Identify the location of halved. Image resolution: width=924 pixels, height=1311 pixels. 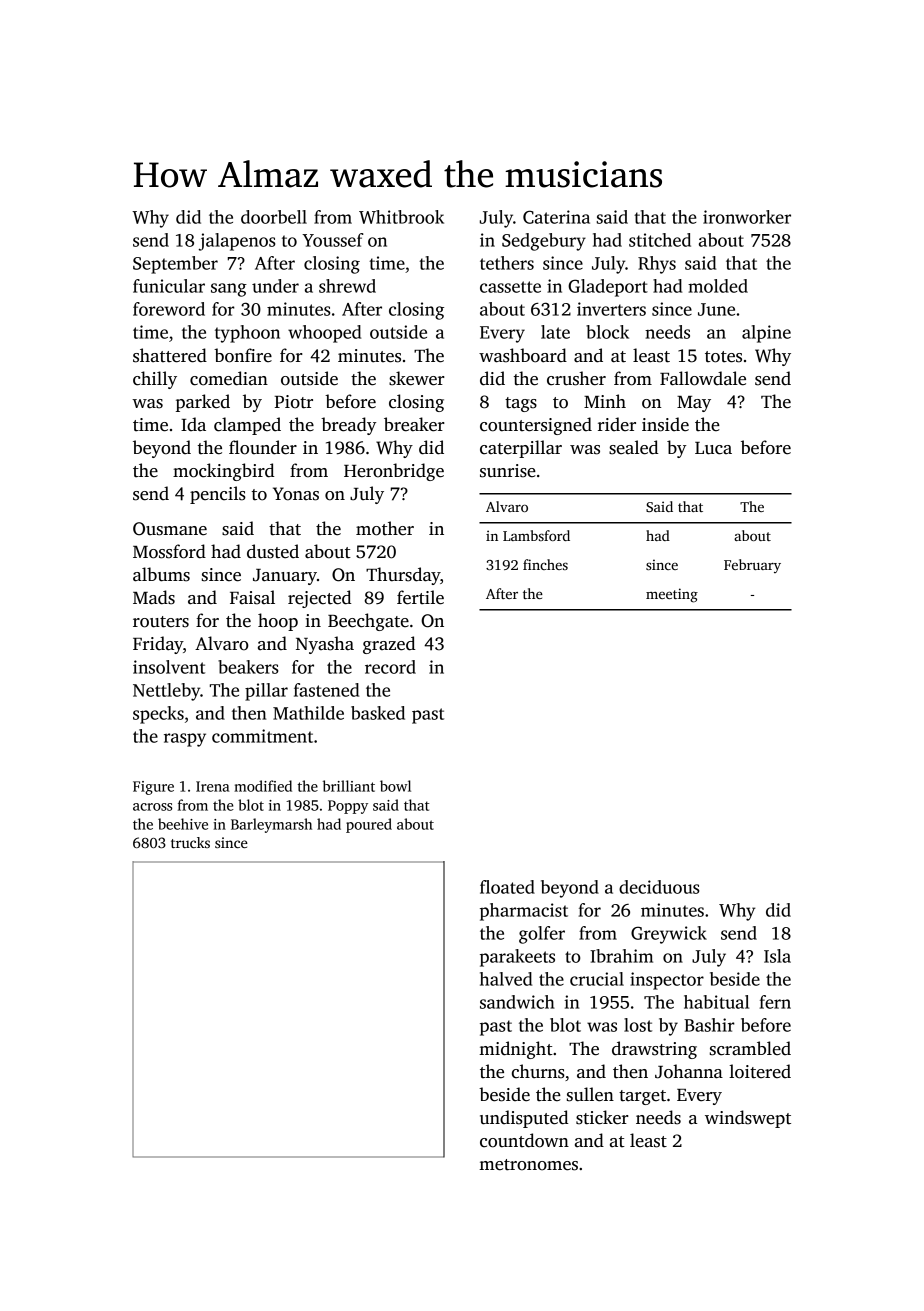
(506, 979).
